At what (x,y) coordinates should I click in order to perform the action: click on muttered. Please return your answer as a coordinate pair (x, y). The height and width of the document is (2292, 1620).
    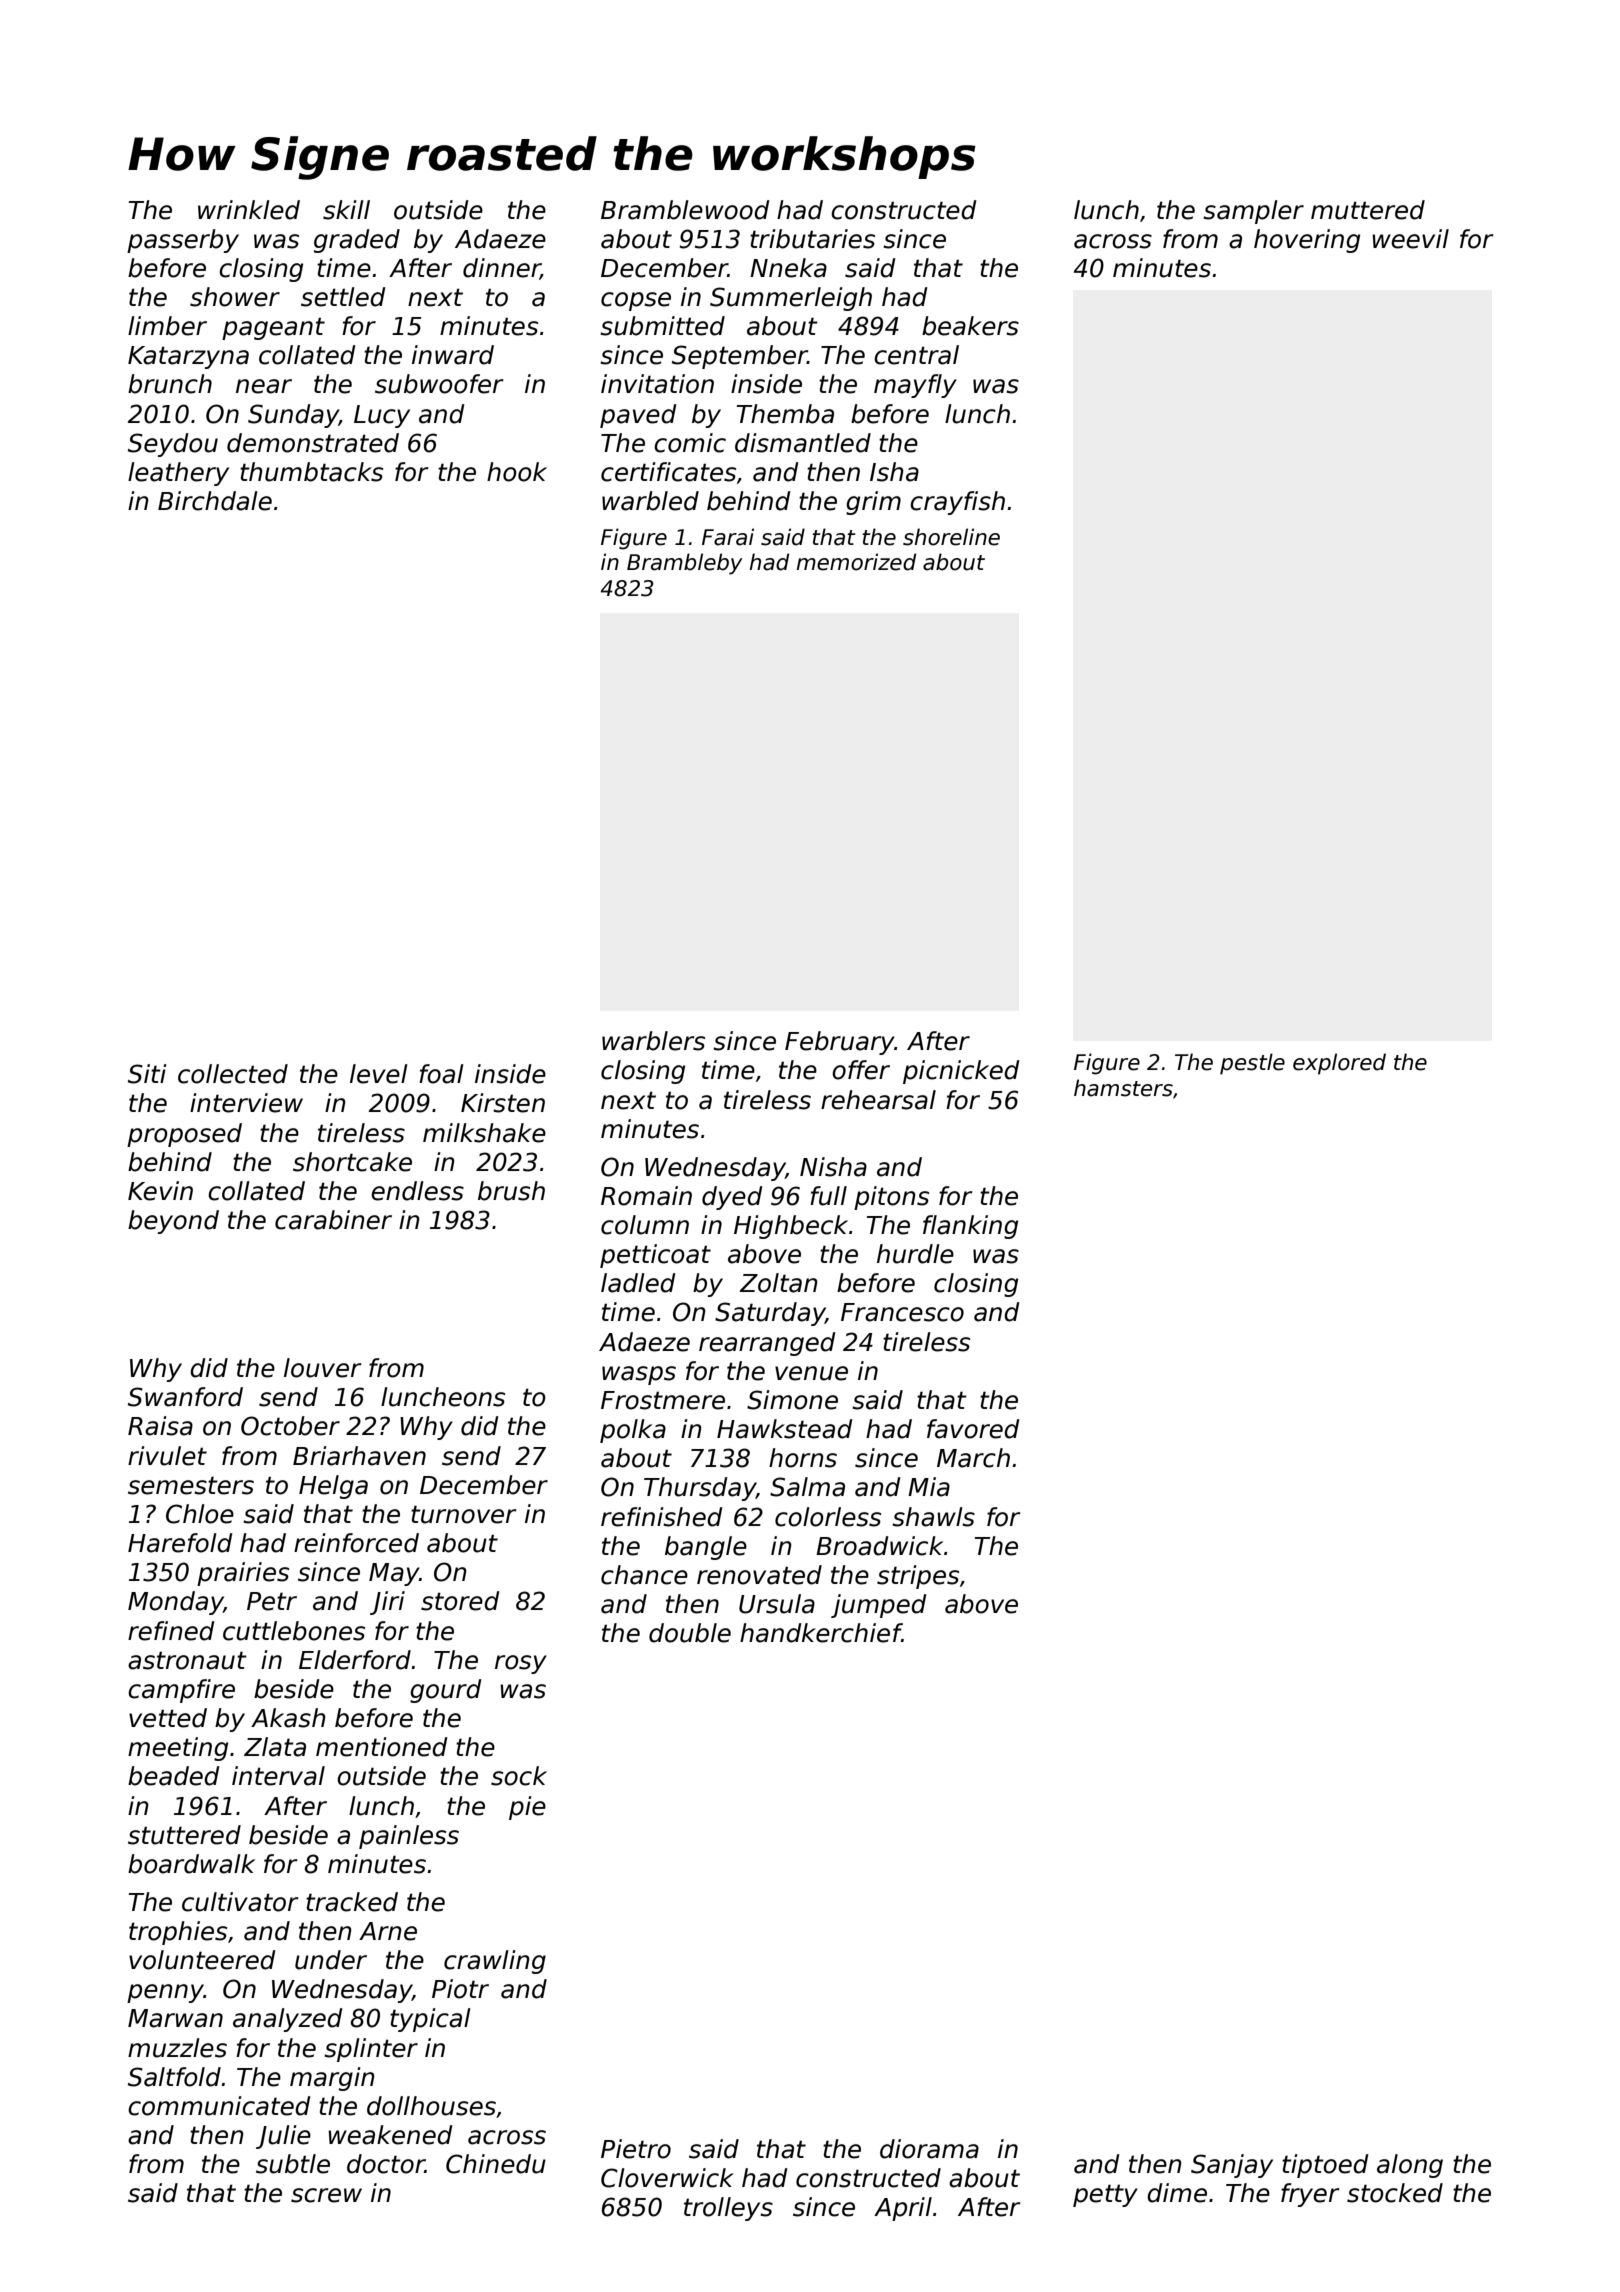
    Looking at the image, I should click on (1368, 210).
